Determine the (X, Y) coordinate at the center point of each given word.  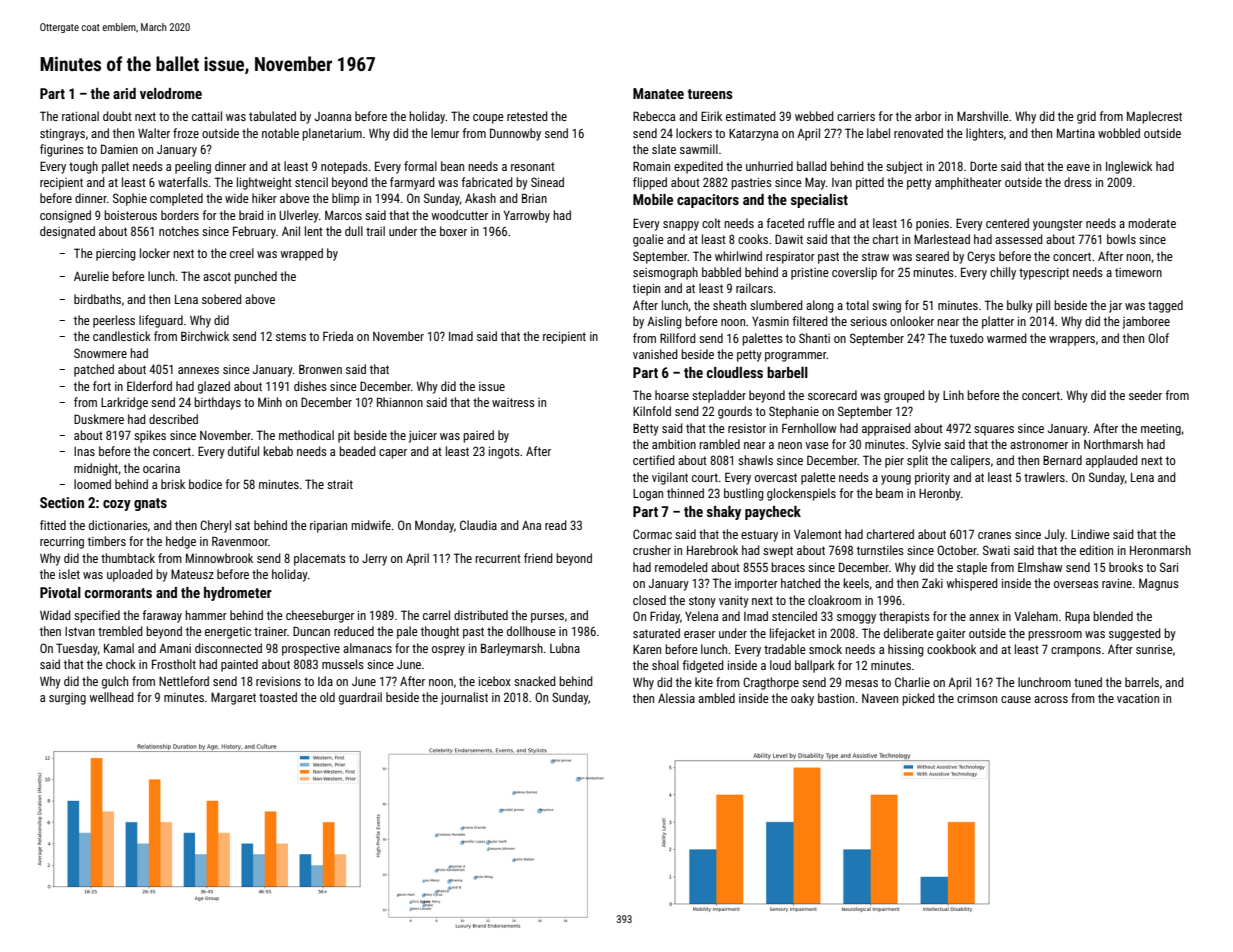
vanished (655, 354)
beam (889, 493)
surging (67, 699)
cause (1016, 699)
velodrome (171, 93)
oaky (802, 699)
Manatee (658, 93)
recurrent (498, 558)
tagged (1165, 306)
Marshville (983, 116)
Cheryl (215, 526)
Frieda (338, 336)
